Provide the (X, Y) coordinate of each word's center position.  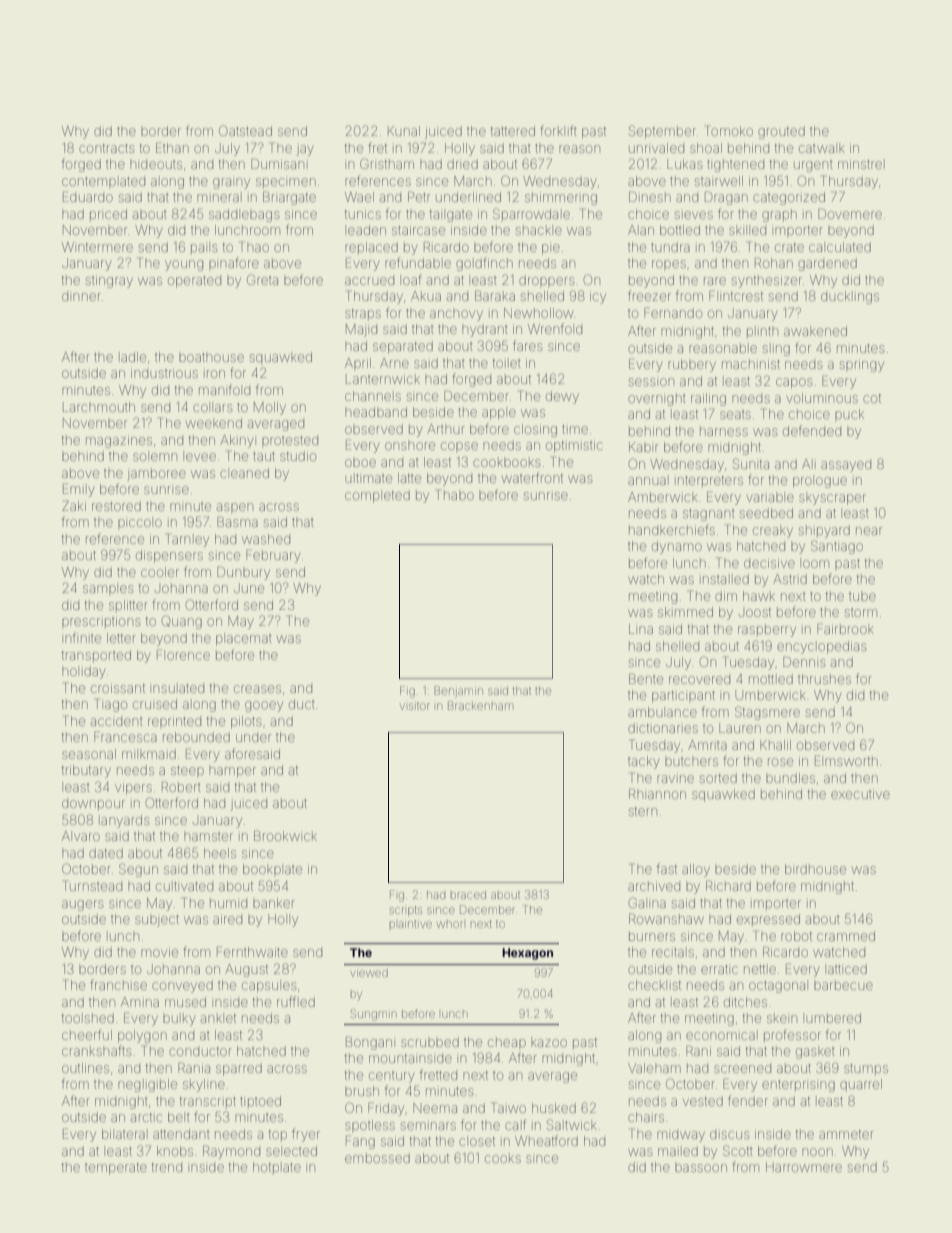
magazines (119, 441)
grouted (781, 132)
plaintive (411, 924)
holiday (83, 672)
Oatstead (245, 130)
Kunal (404, 131)
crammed (846, 936)
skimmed (685, 612)
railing (708, 399)
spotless (370, 1125)
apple (499, 414)
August (246, 970)
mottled (771, 679)
